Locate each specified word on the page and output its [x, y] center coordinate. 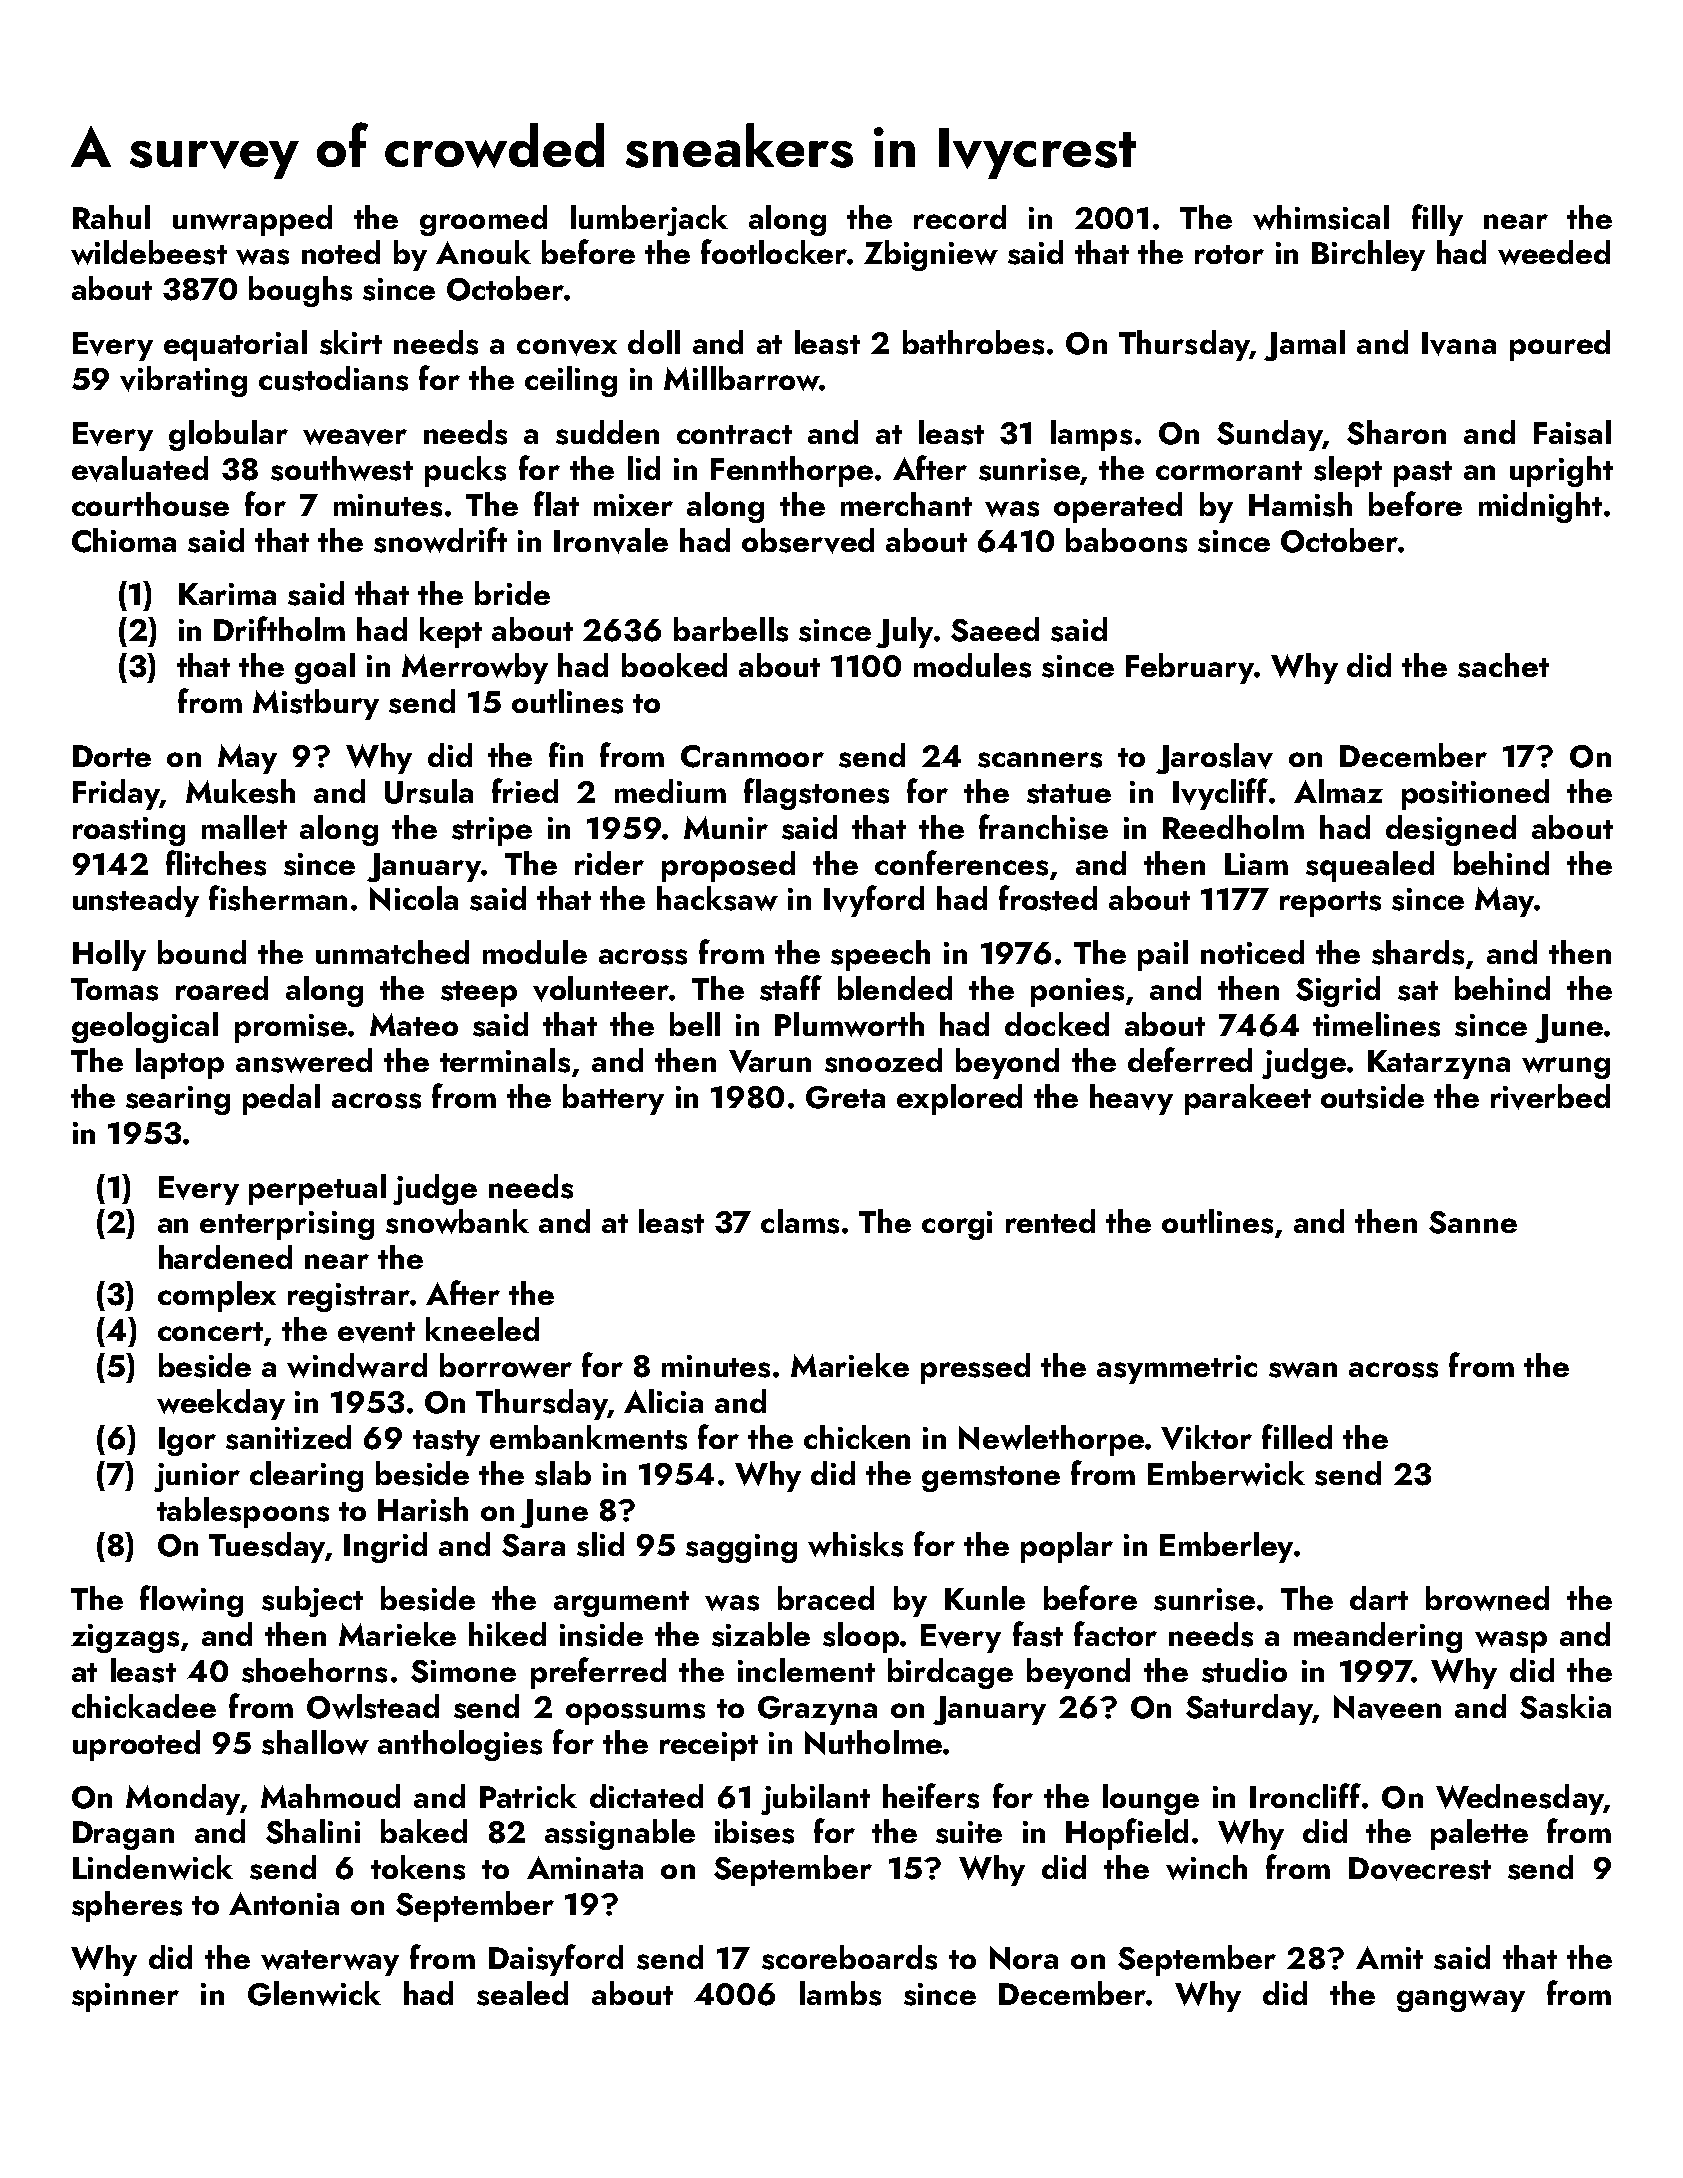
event [376, 1332]
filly [1437, 220]
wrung [1566, 1068]
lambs [840, 1993]
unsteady [136, 901]
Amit [1389, 1957]
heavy [1131, 1099]
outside [1372, 1096]
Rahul [111, 217]
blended [895, 988]
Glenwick [314, 1993]
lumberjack [649, 220]
